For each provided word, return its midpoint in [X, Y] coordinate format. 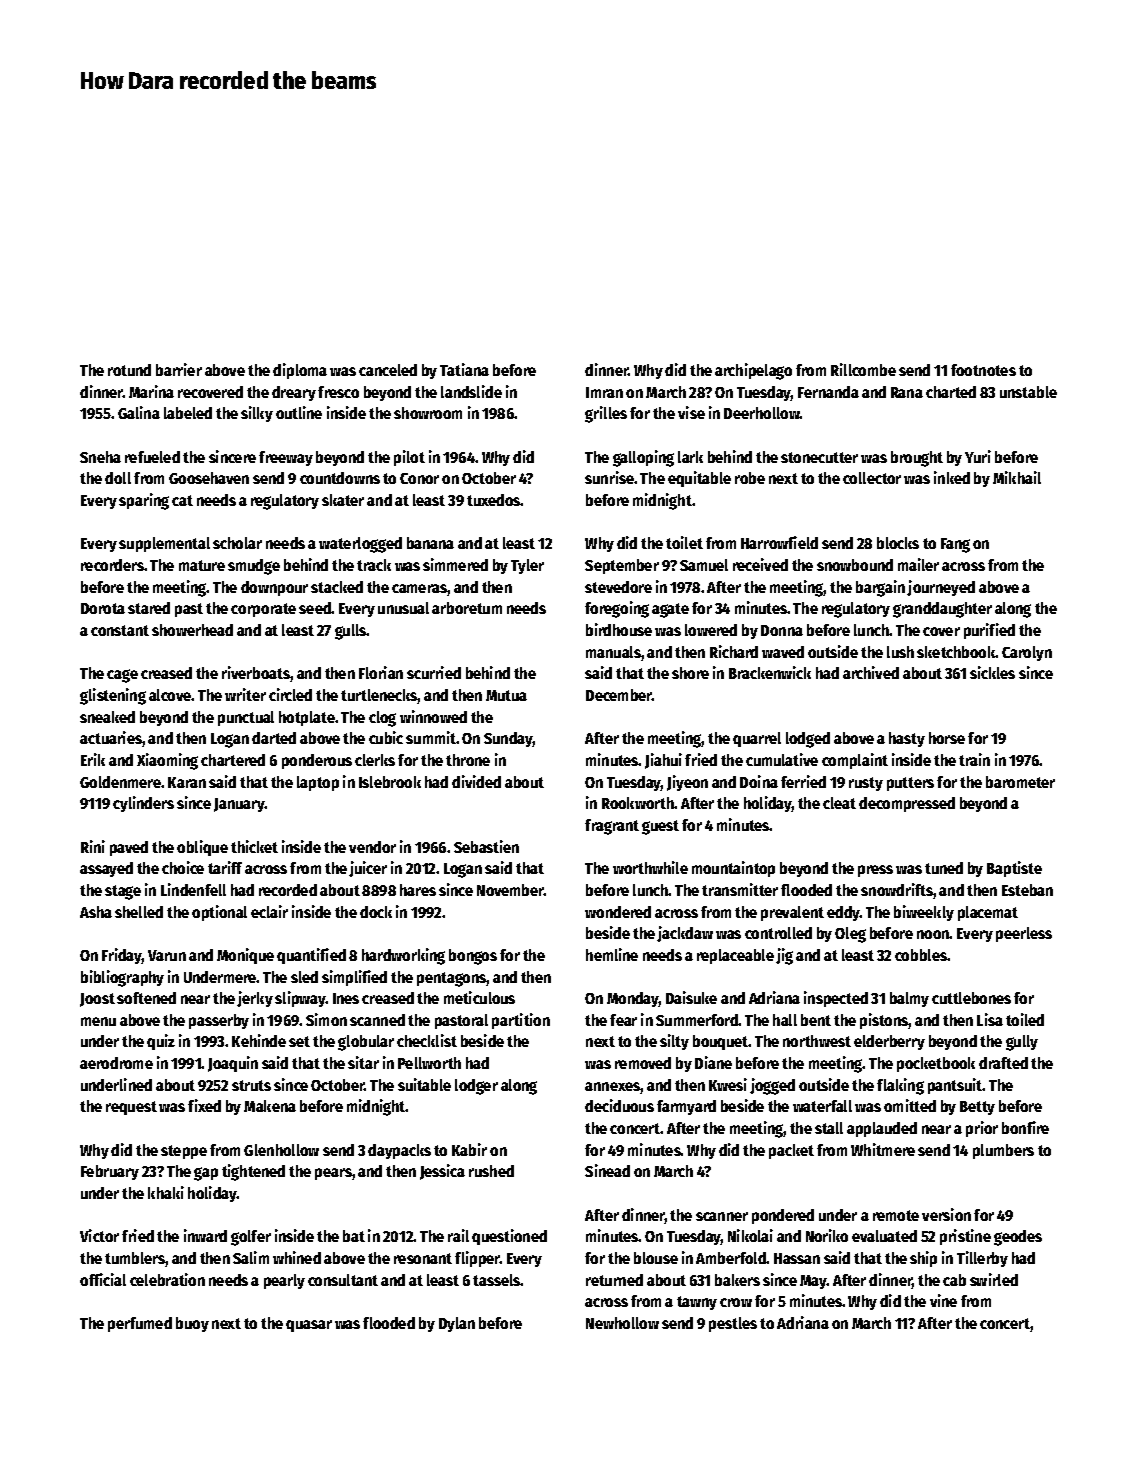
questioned [509, 1237]
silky [257, 414]
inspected [836, 999]
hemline [612, 954]
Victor [99, 1235]
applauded [882, 1129]
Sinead [607, 1170]
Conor [419, 478]
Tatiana [464, 369]
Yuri [978, 456]
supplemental [164, 544]
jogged [772, 1086]
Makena [270, 1106]
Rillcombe [863, 369]
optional [219, 913]
